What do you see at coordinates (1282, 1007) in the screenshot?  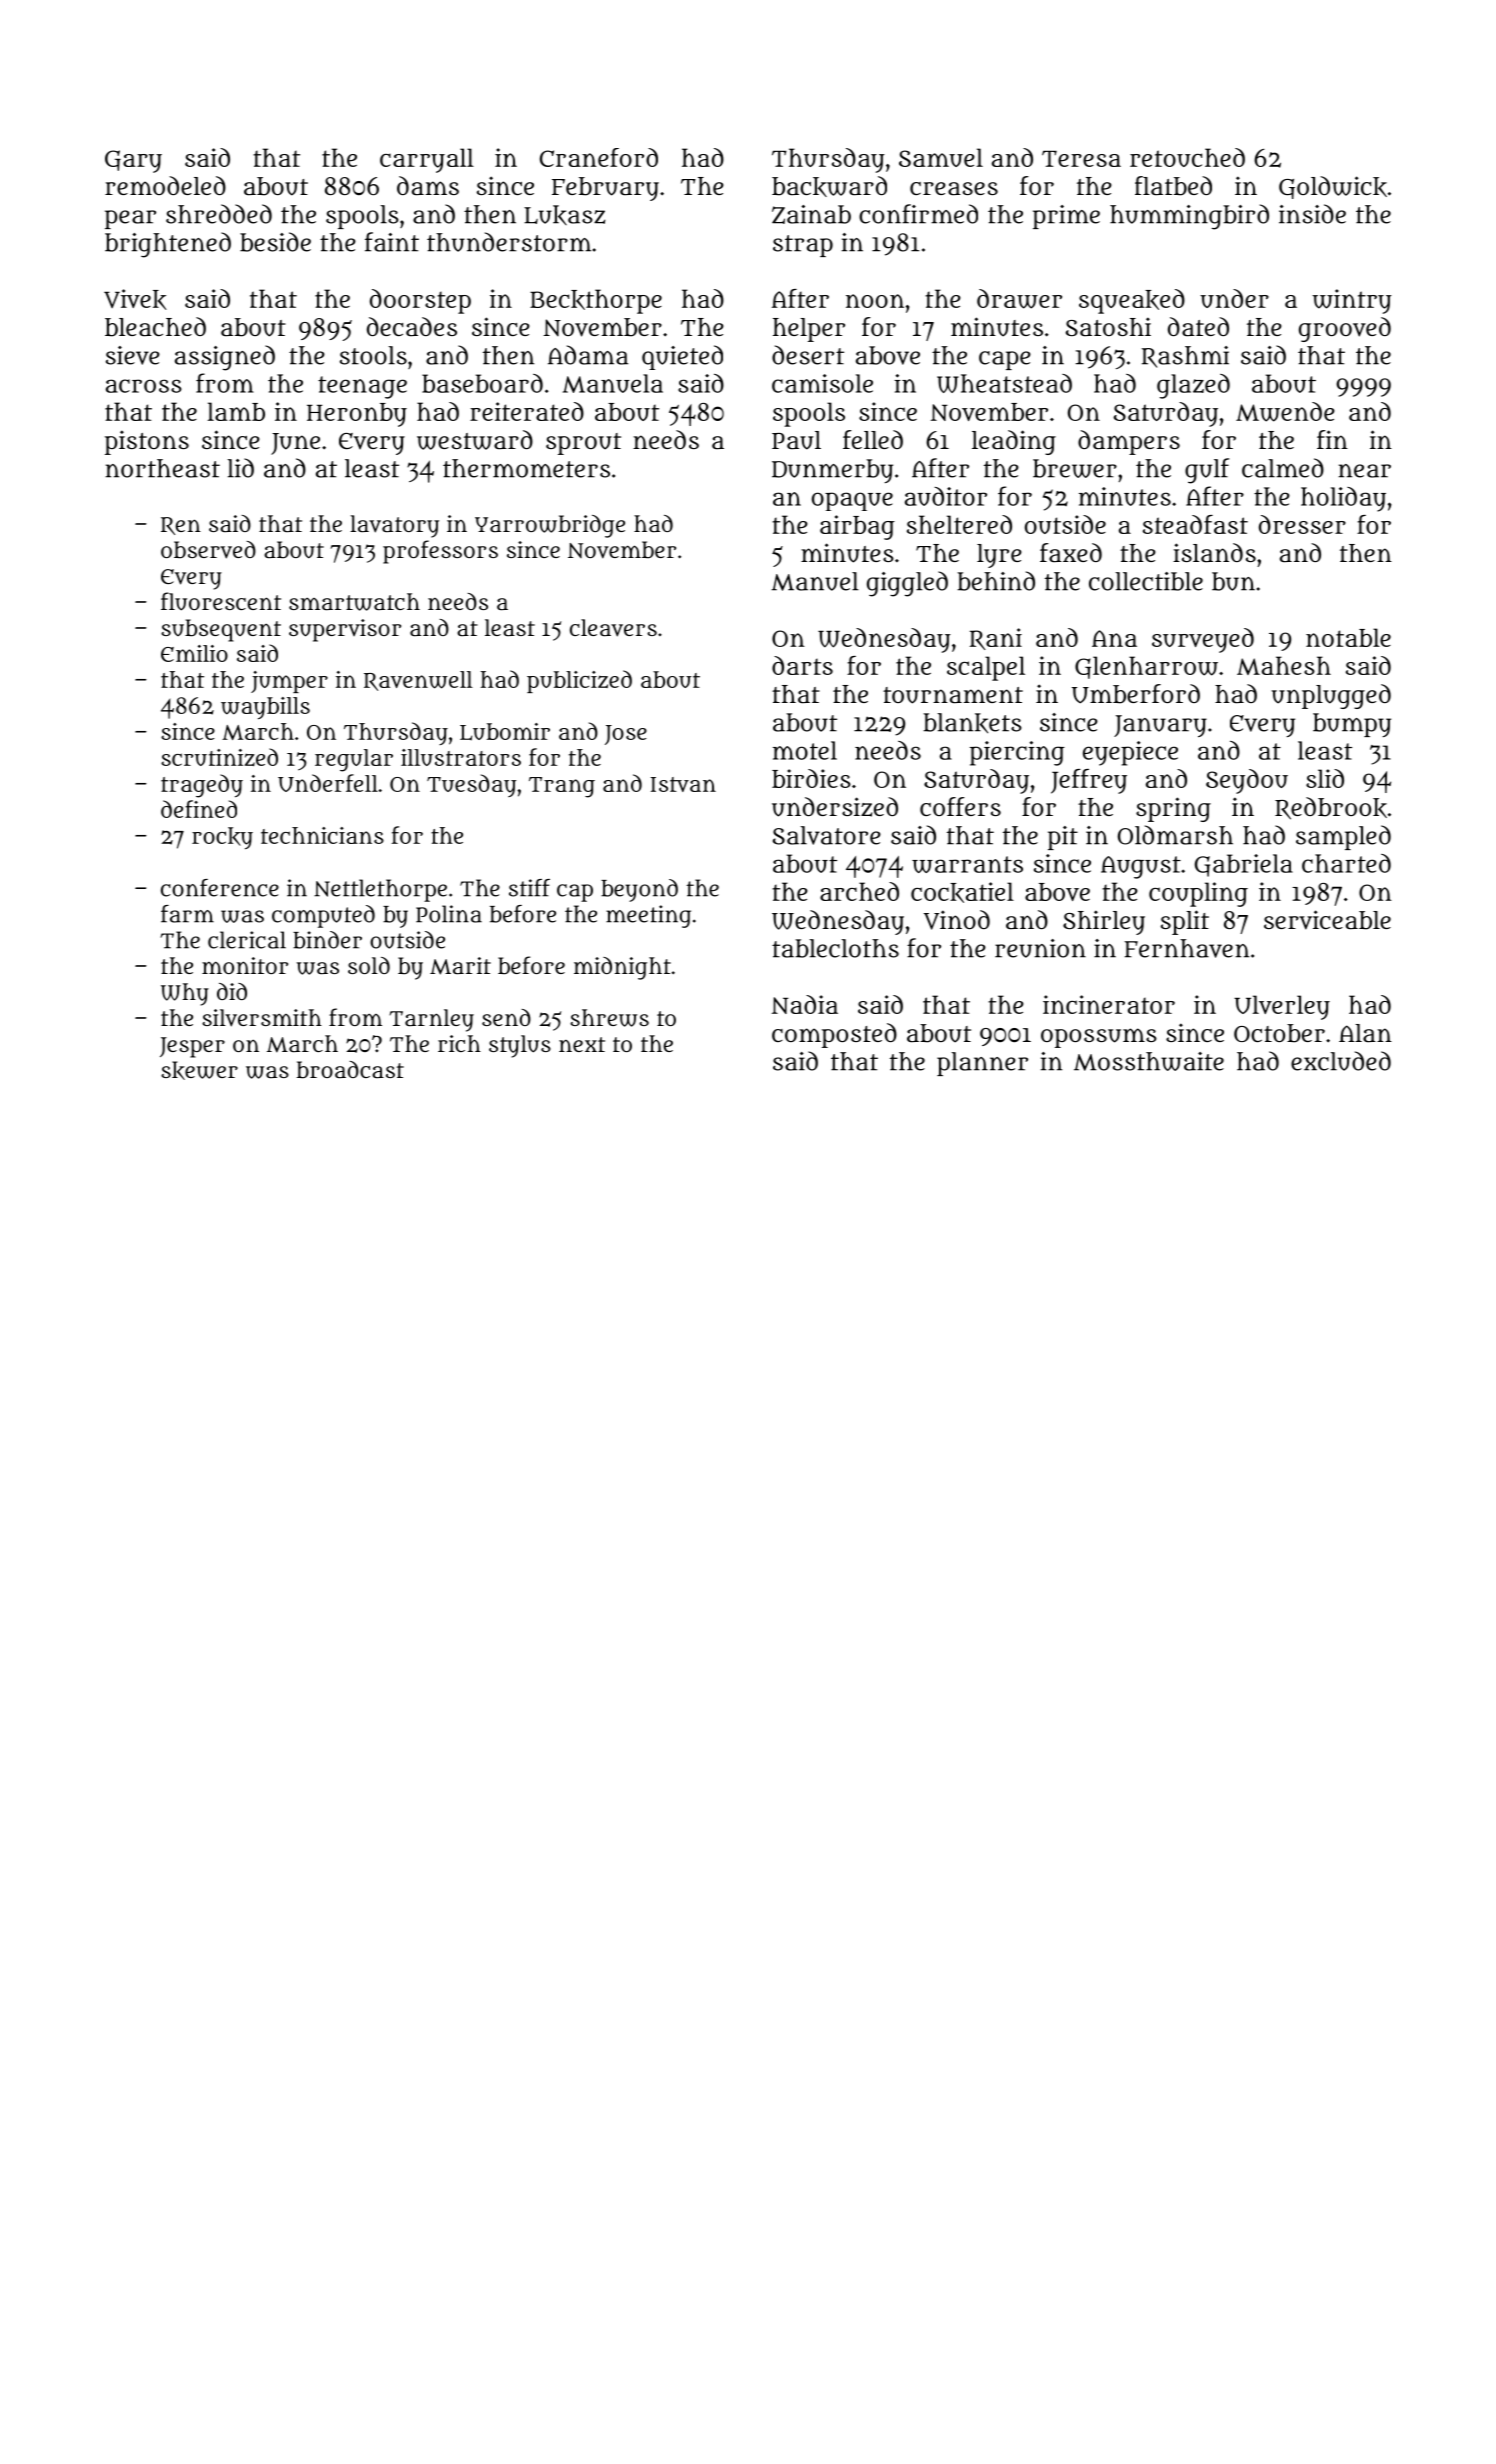 I see `Ulverley` at bounding box center [1282, 1007].
